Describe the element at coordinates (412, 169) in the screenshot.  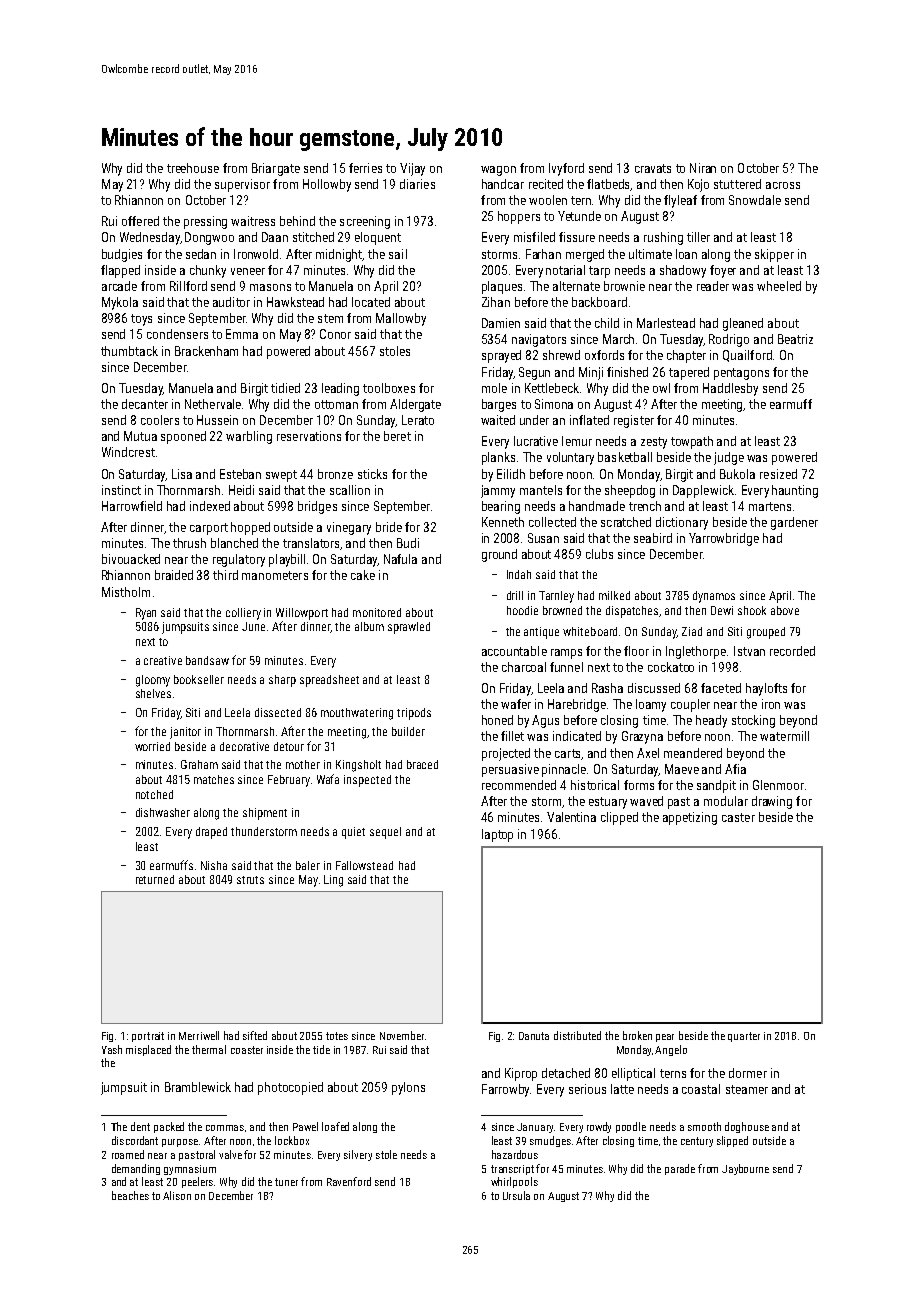
I see `Vijay` at that location.
